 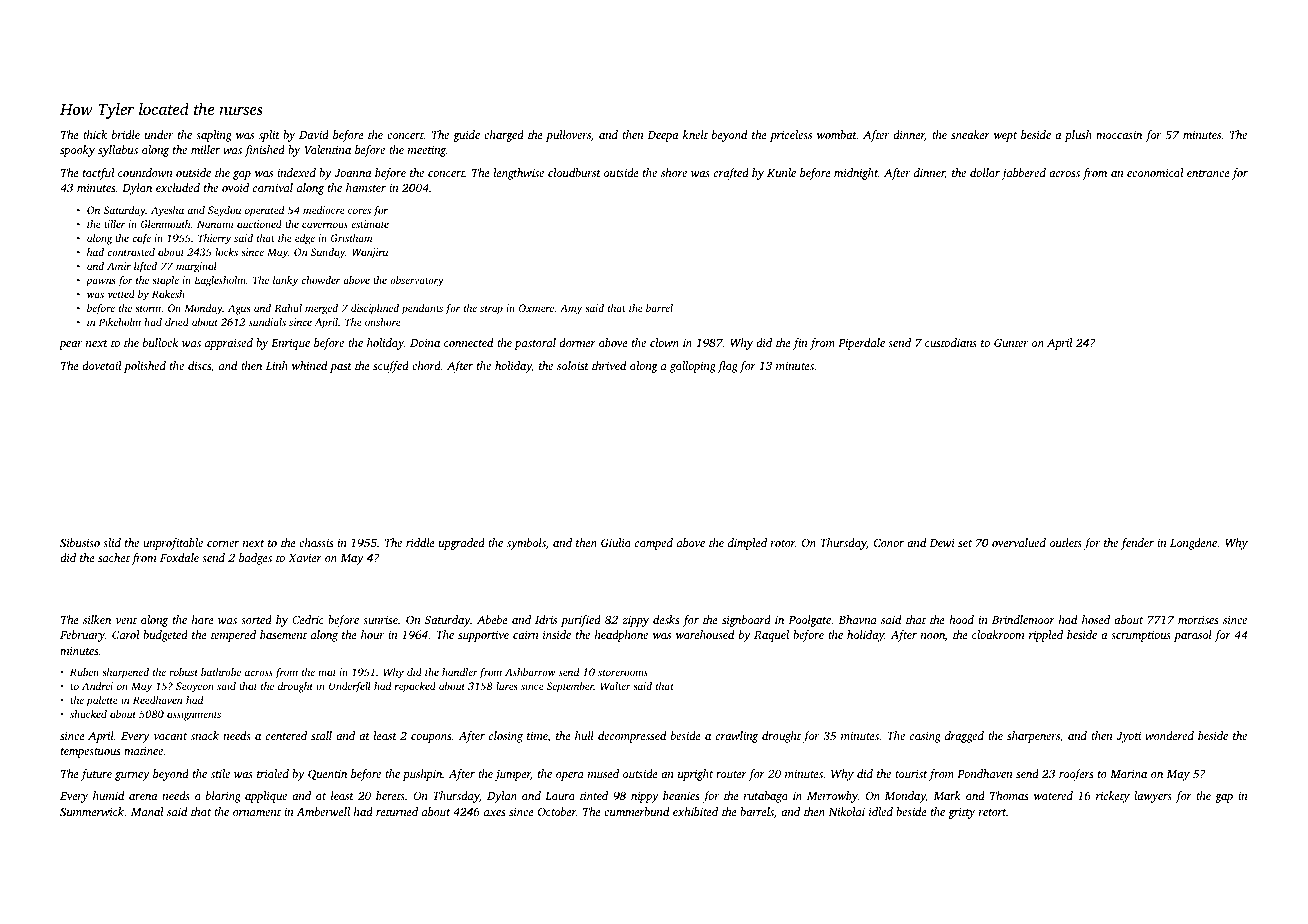 What do you see at coordinates (970, 134) in the screenshot?
I see `sneaker` at bounding box center [970, 134].
